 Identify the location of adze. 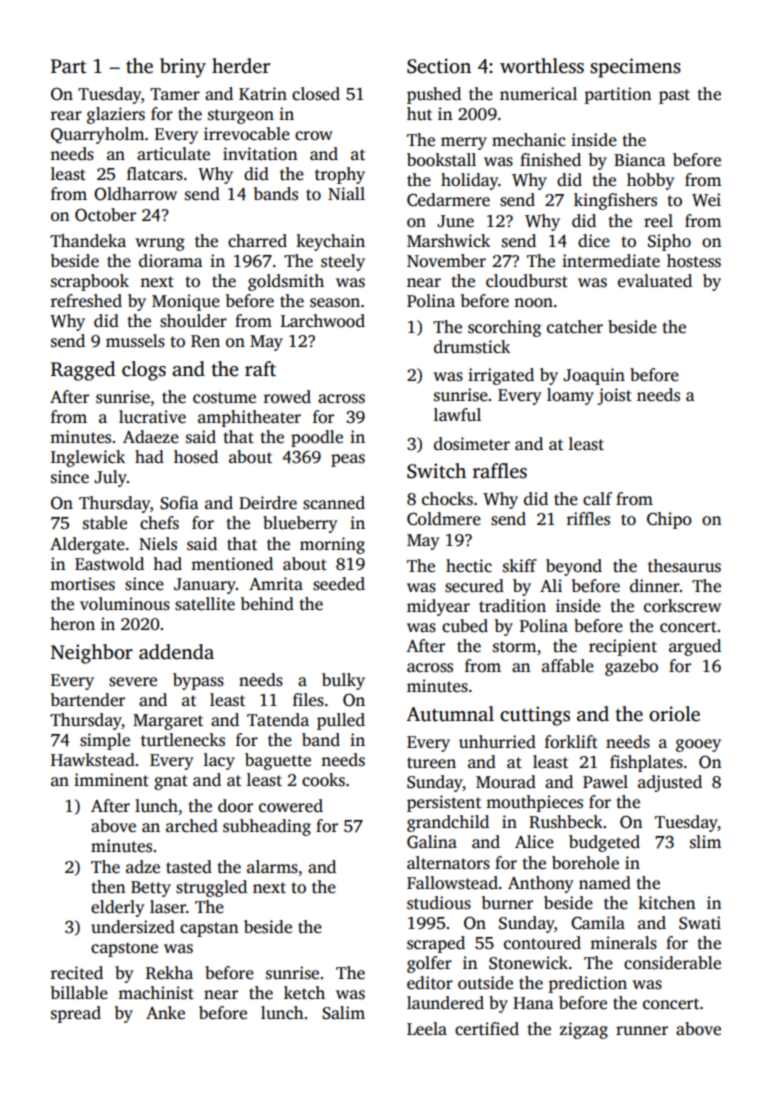
(143, 867).
